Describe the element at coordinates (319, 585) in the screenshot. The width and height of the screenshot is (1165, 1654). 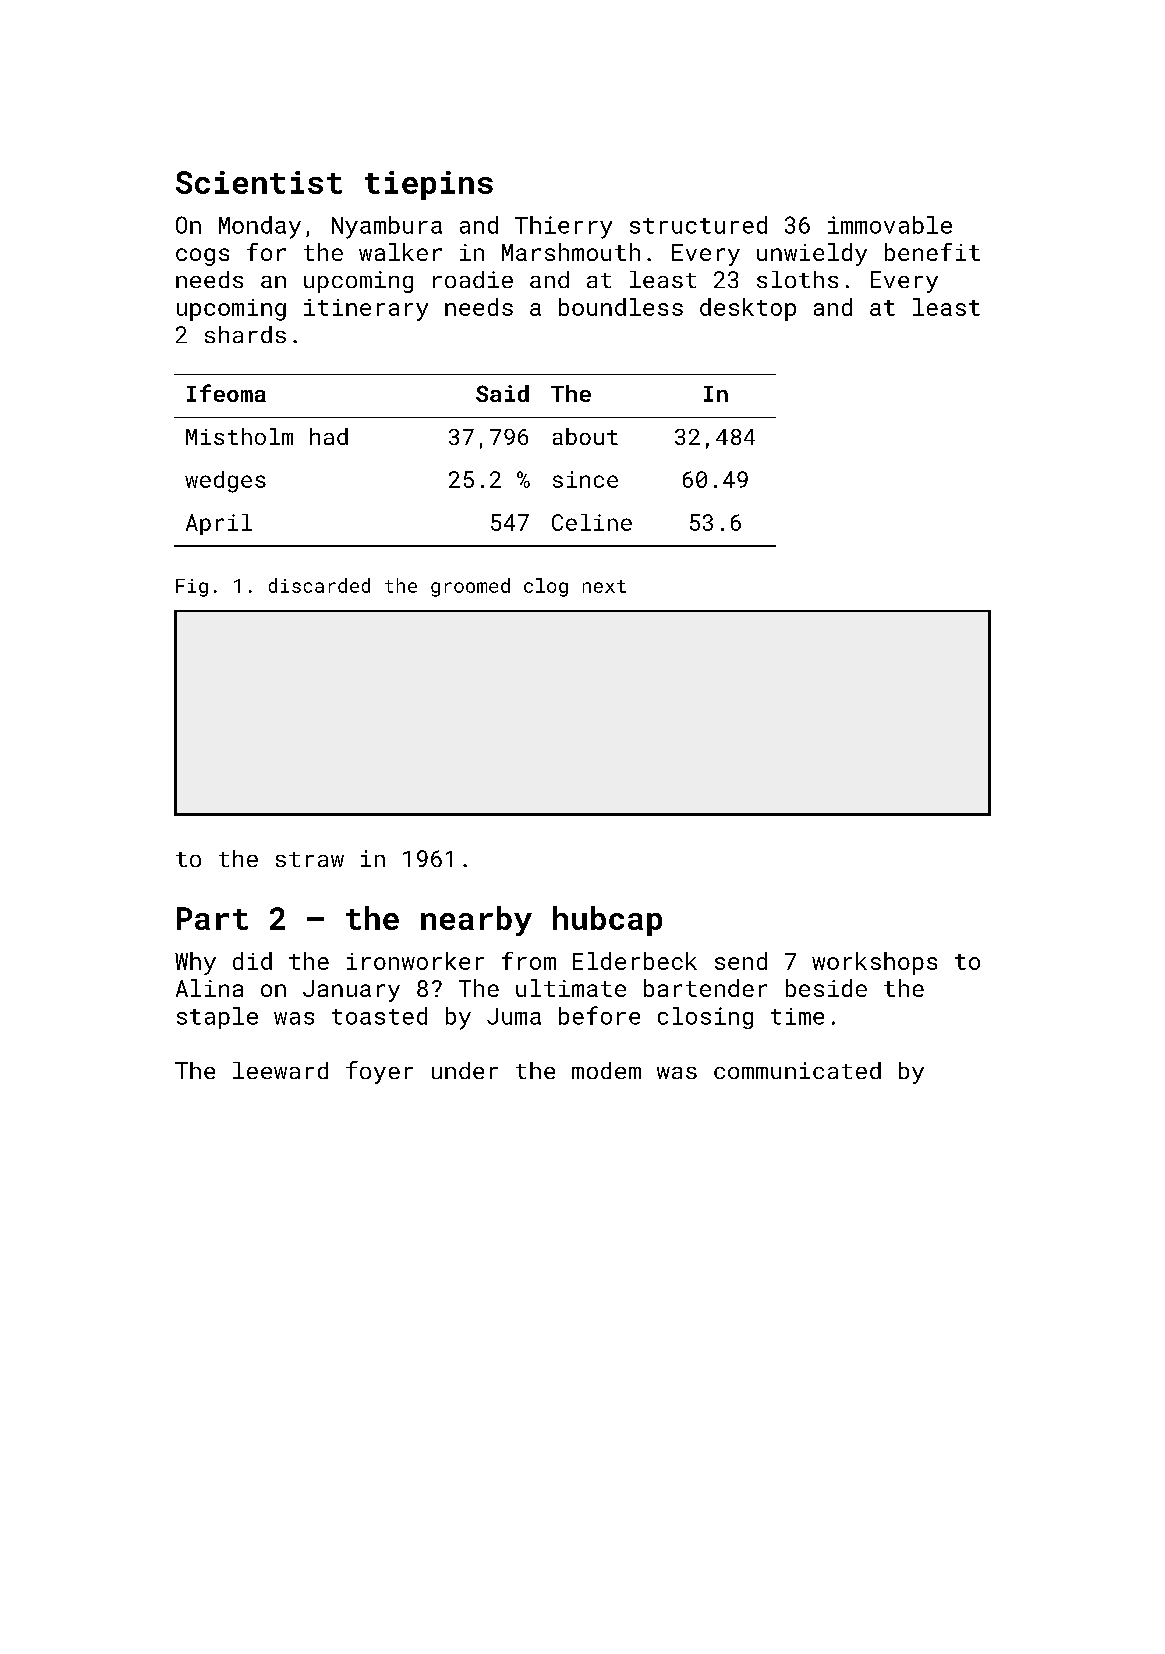
I see `discarded` at that location.
